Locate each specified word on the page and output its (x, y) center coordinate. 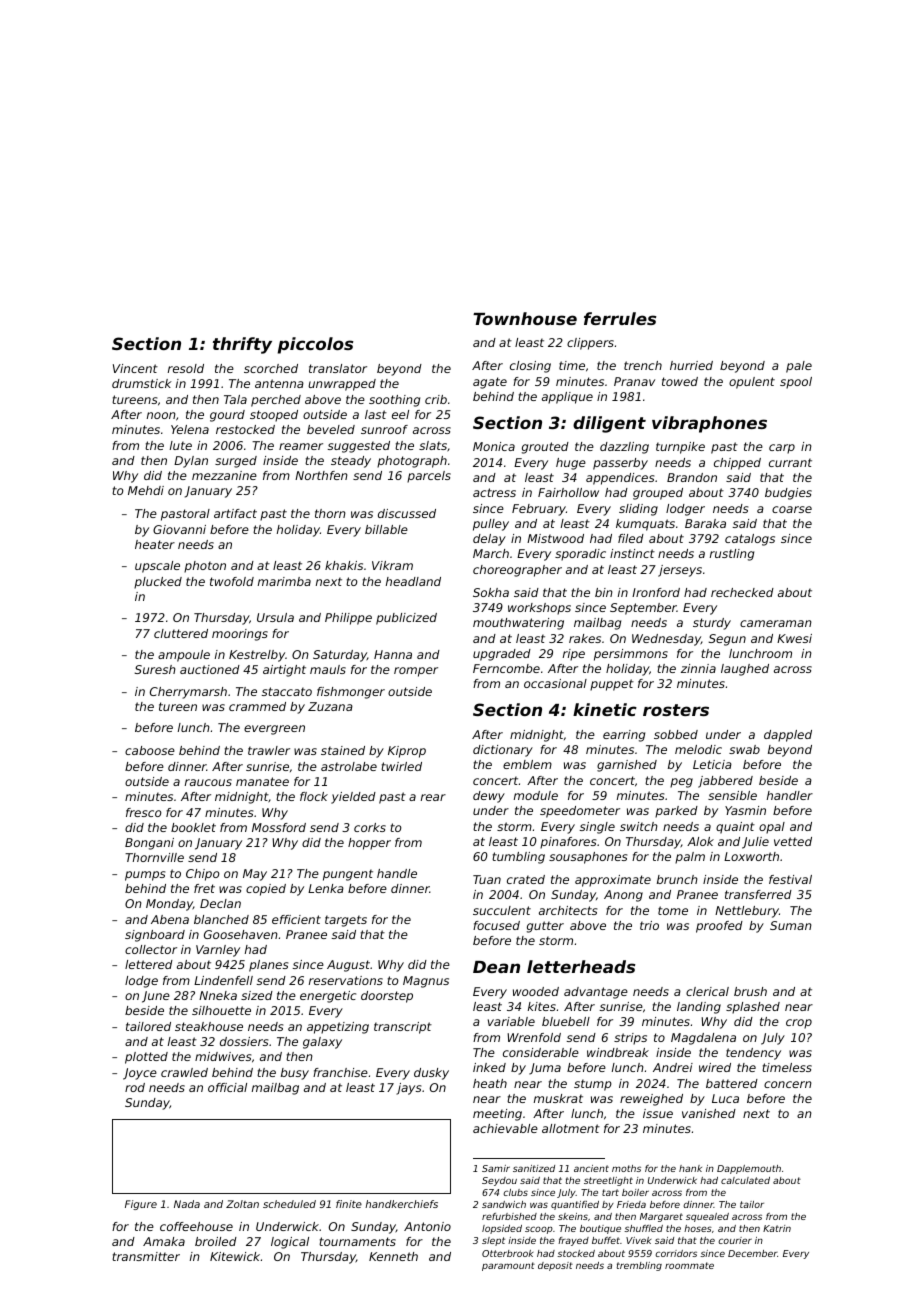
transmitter (146, 1256)
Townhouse (525, 318)
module (536, 795)
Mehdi (146, 490)
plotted (146, 1058)
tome (673, 910)
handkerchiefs (401, 1204)
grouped (658, 494)
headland (413, 581)
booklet (193, 827)
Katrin (777, 1228)
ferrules (620, 318)
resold (186, 368)
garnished (627, 766)
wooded (536, 991)
